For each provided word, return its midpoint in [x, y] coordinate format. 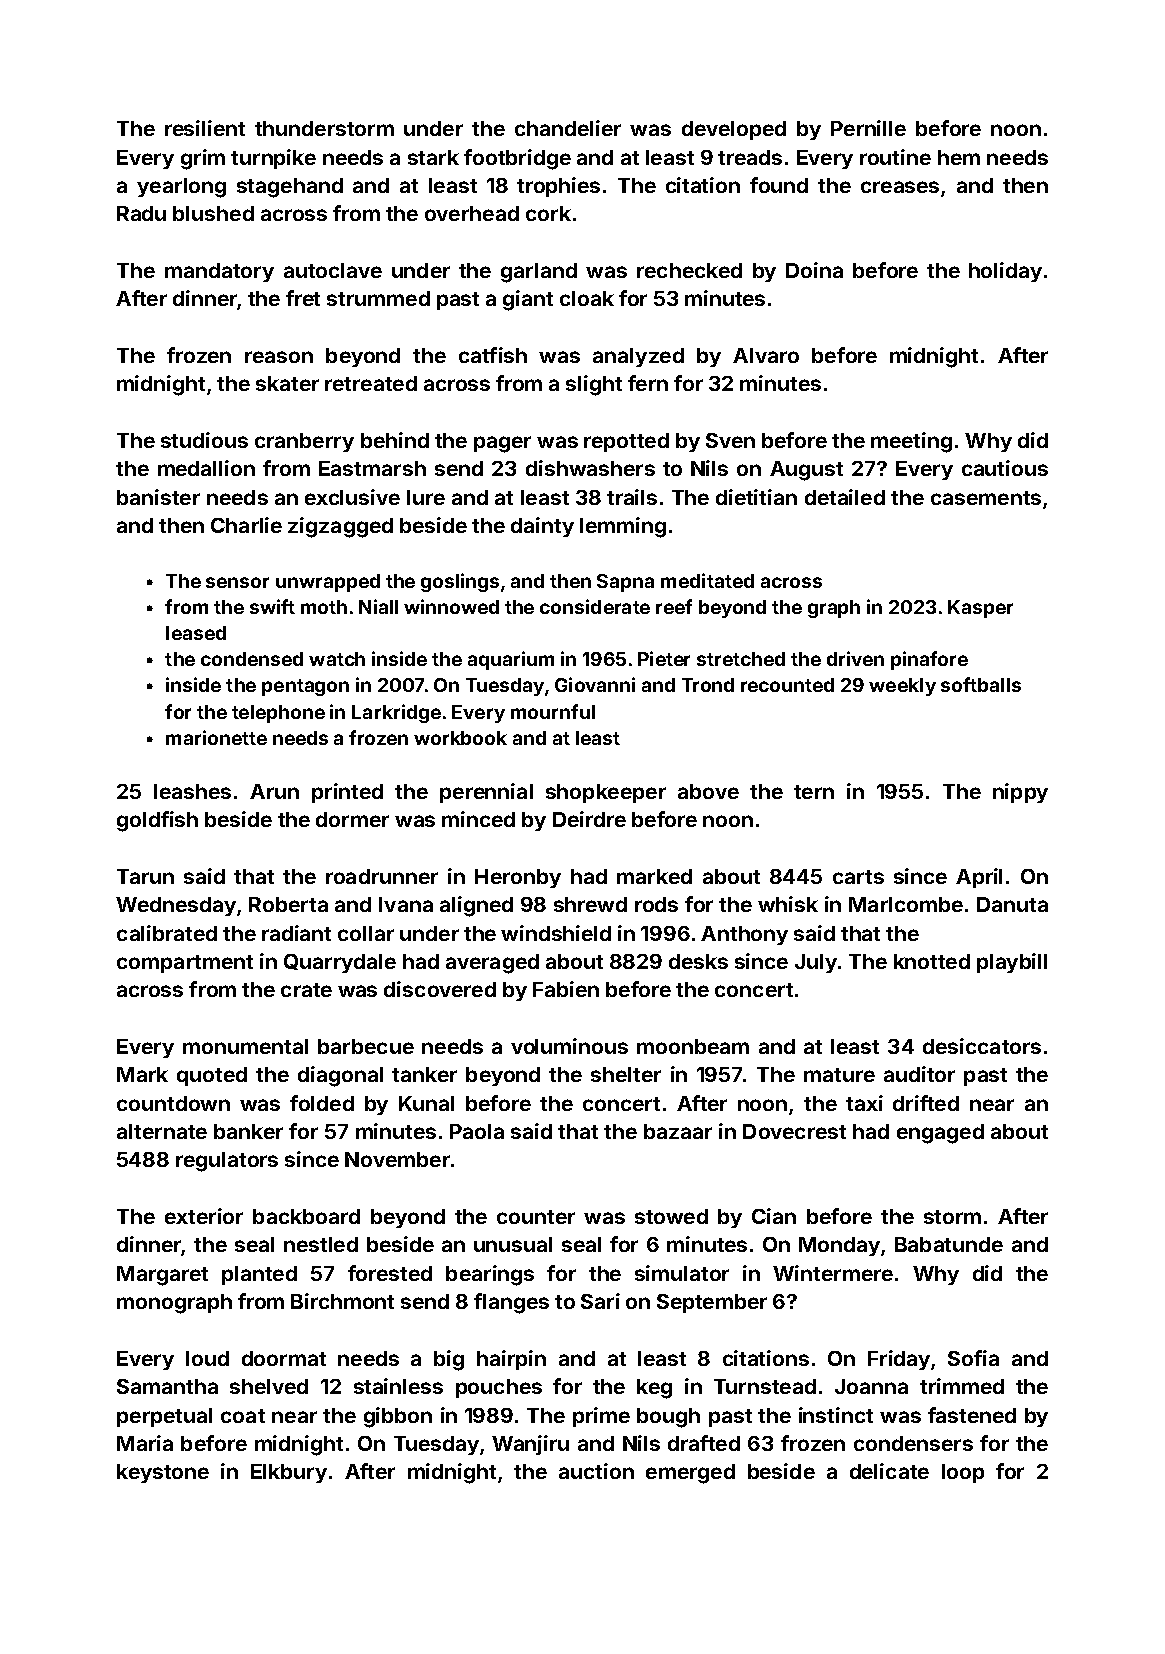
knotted [932, 961]
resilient [205, 128]
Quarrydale [340, 963]
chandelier [568, 128]
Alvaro [766, 355]
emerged [690, 1474]
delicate [889, 1471]
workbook [460, 738]
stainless [398, 1386]
